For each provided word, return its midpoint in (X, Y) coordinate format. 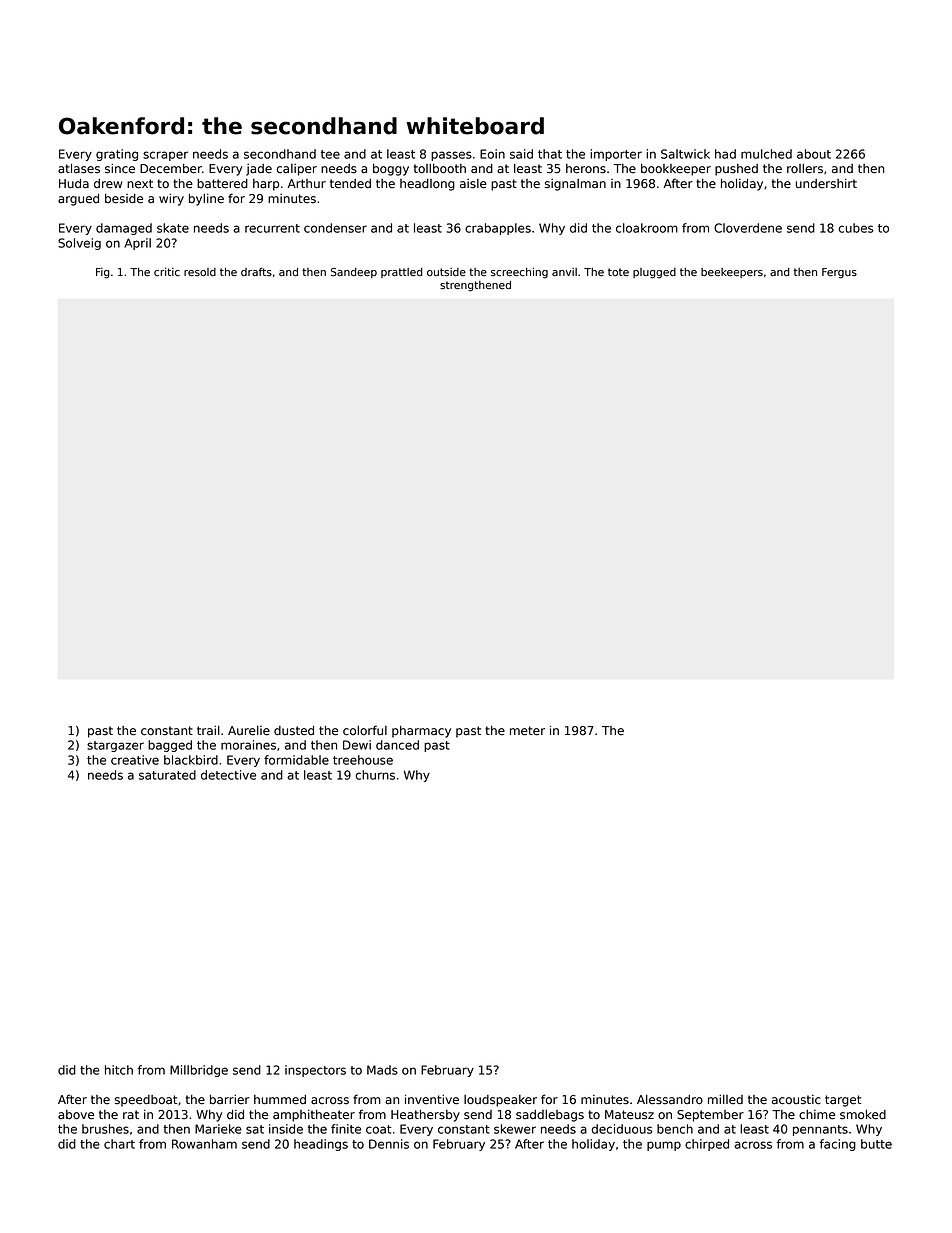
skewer (515, 1129)
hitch (119, 1070)
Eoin (492, 154)
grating (117, 155)
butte (876, 1144)
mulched (766, 154)
